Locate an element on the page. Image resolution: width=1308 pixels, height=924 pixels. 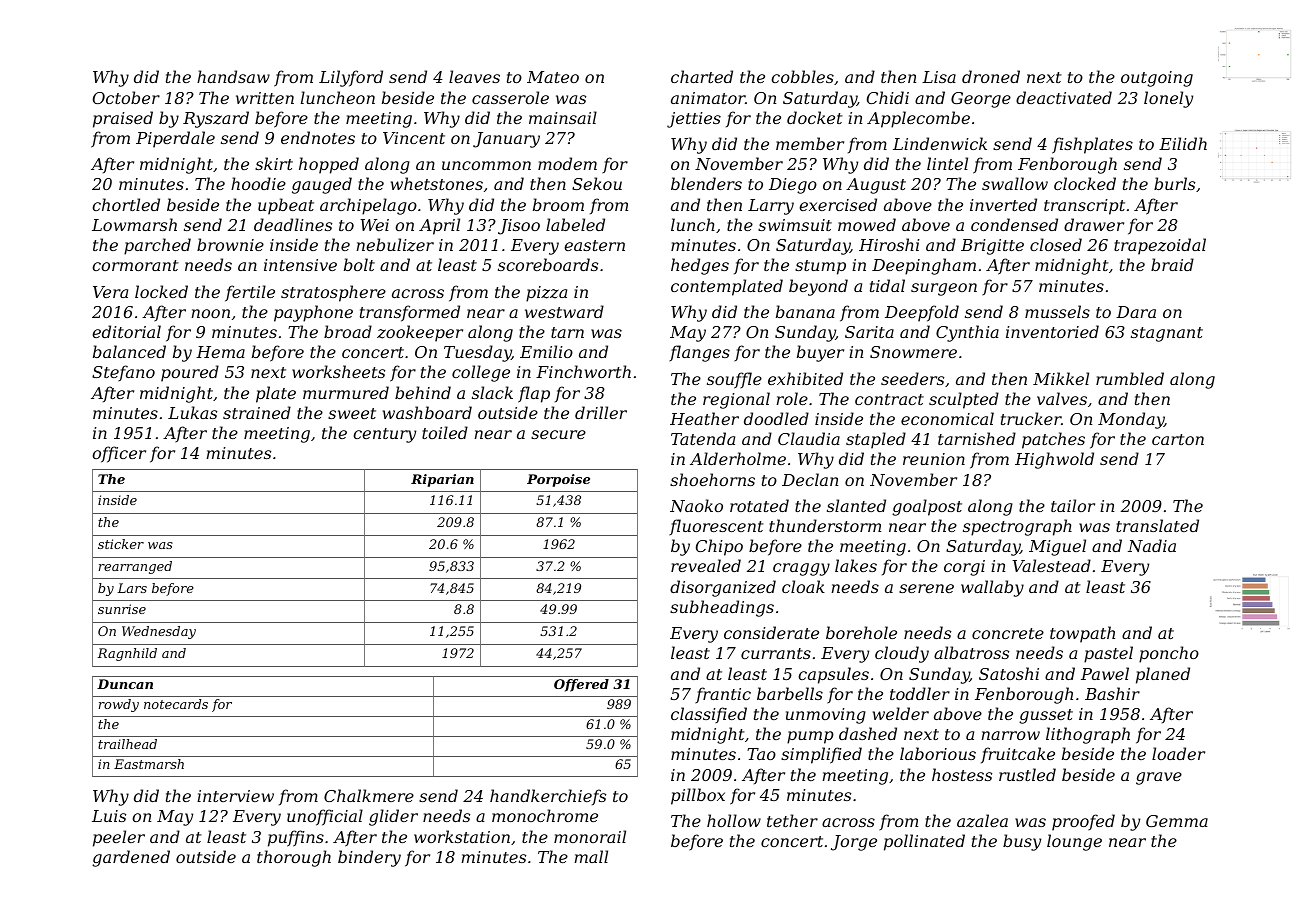
cobbles is located at coordinates (802, 76).
